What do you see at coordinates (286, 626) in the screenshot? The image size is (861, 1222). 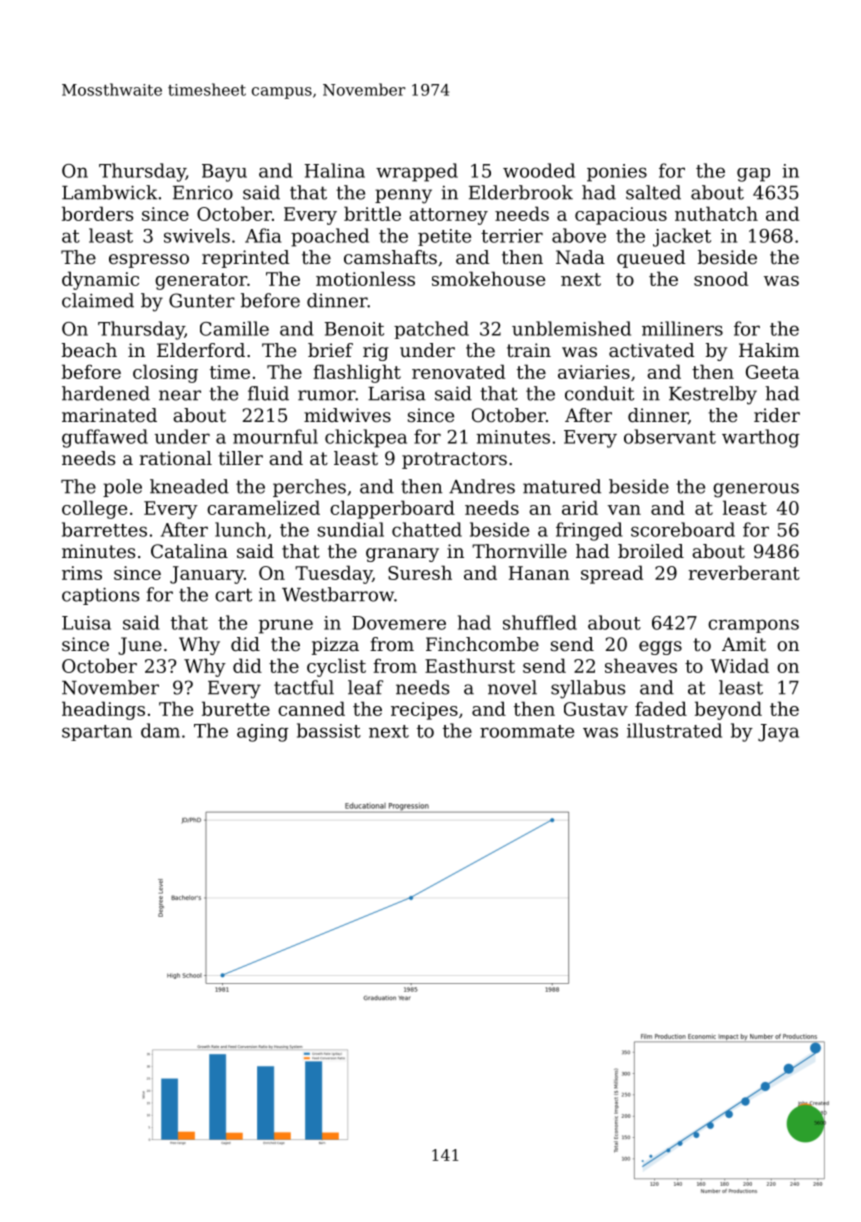 I see `prune` at bounding box center [286, 626].
